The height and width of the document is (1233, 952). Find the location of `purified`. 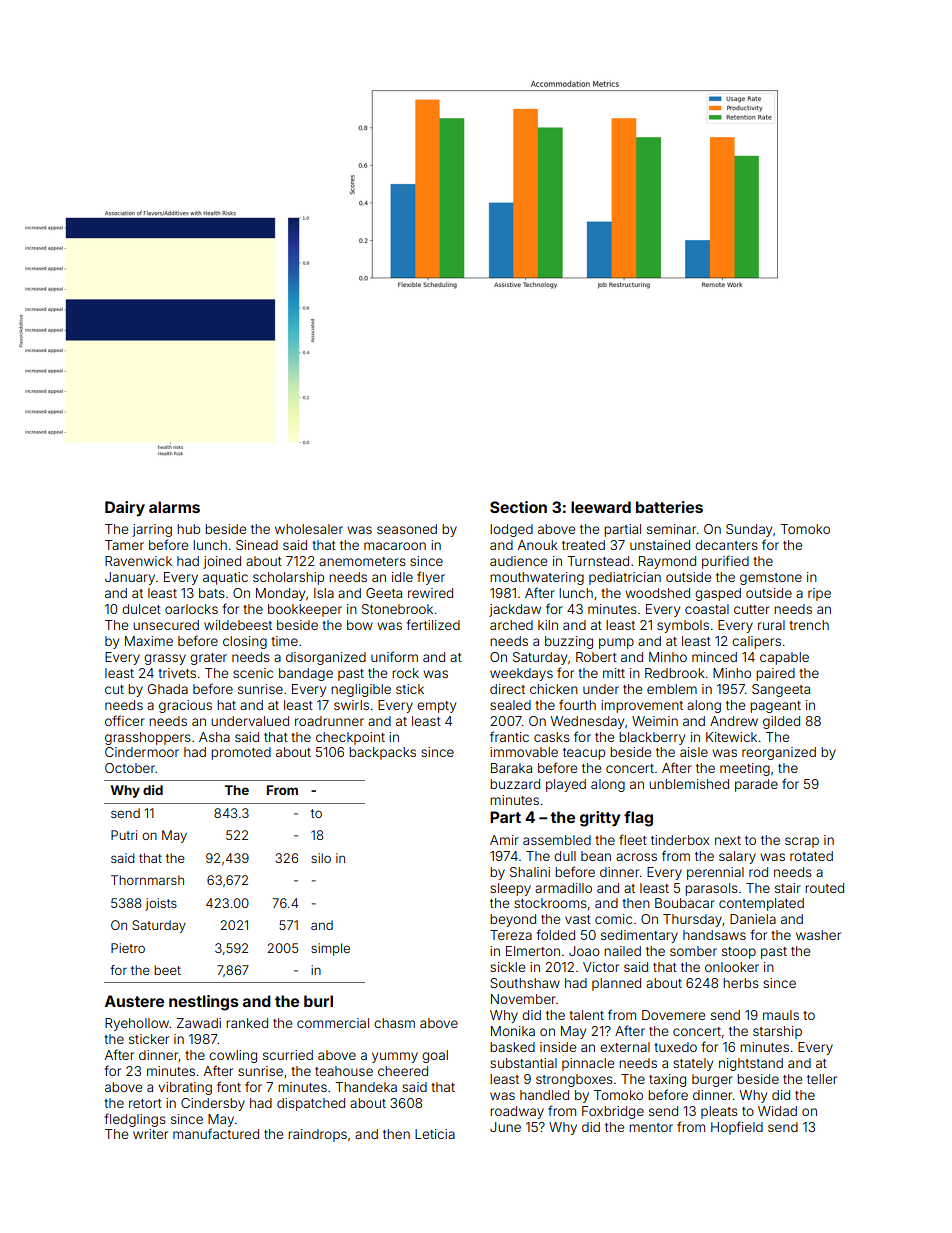

purified is located at coordinates (725, 562).
